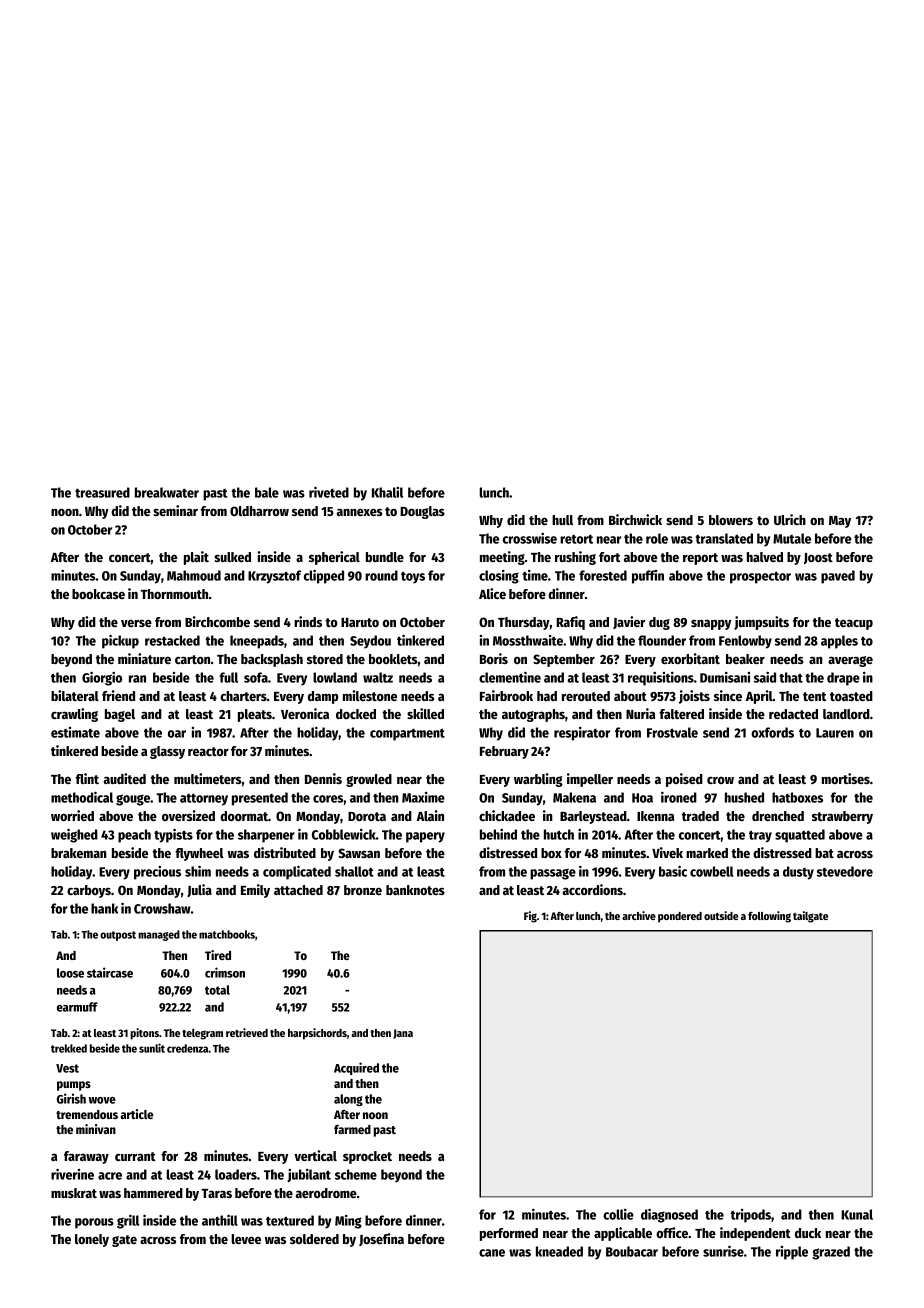 The image size is (924, 1308). What do you see at coordinates (509, 1234) in the screenshot?
I see `performed` at bounding box center [509, 1234].
